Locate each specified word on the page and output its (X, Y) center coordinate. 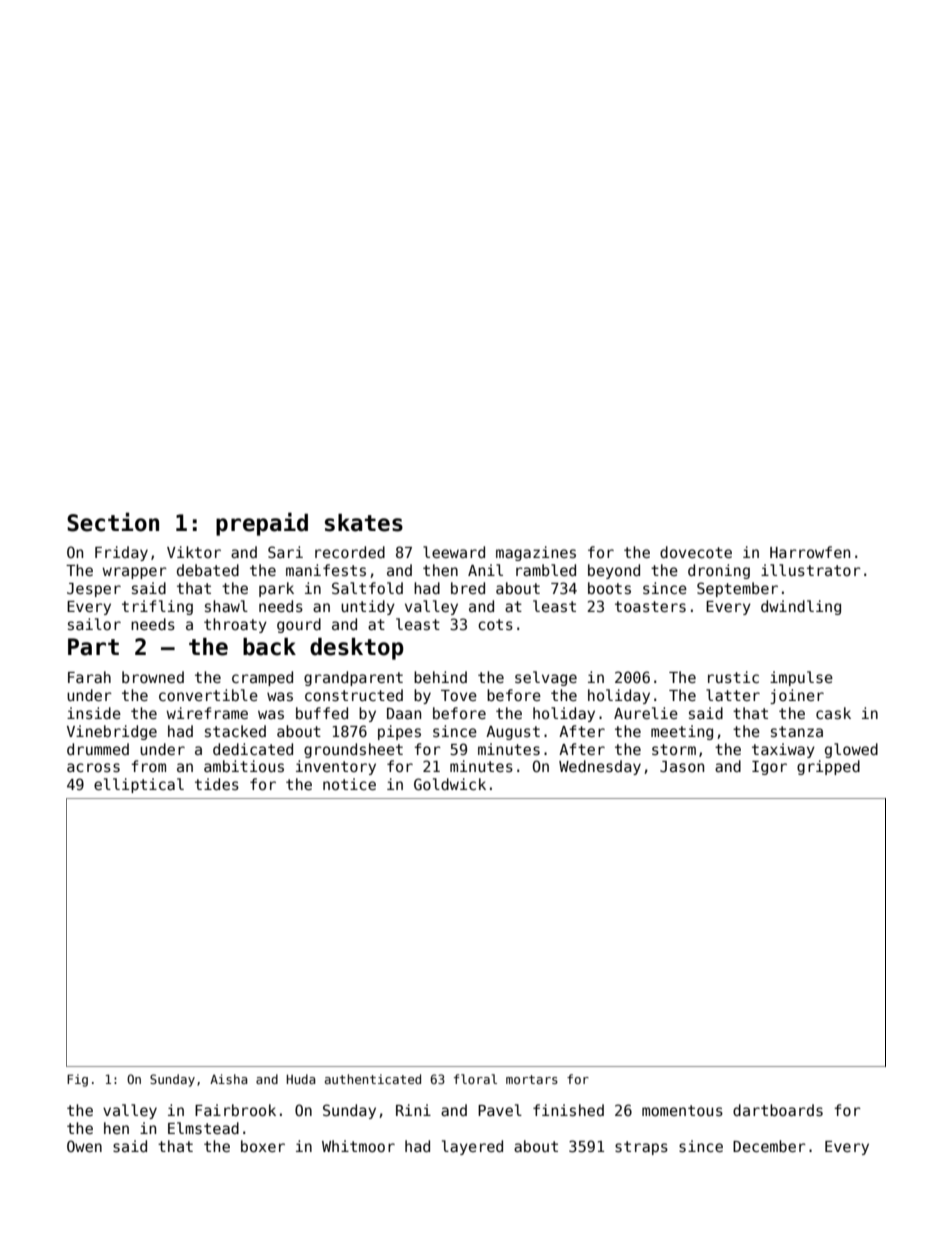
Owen (84, 1146)
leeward (454, 552)
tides (217, 784)
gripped (828, 767)
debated (208, 570)
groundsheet (353, 750)
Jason (682, 766)
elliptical (139, 785)
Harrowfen (810, 552)
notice (349, 784)
